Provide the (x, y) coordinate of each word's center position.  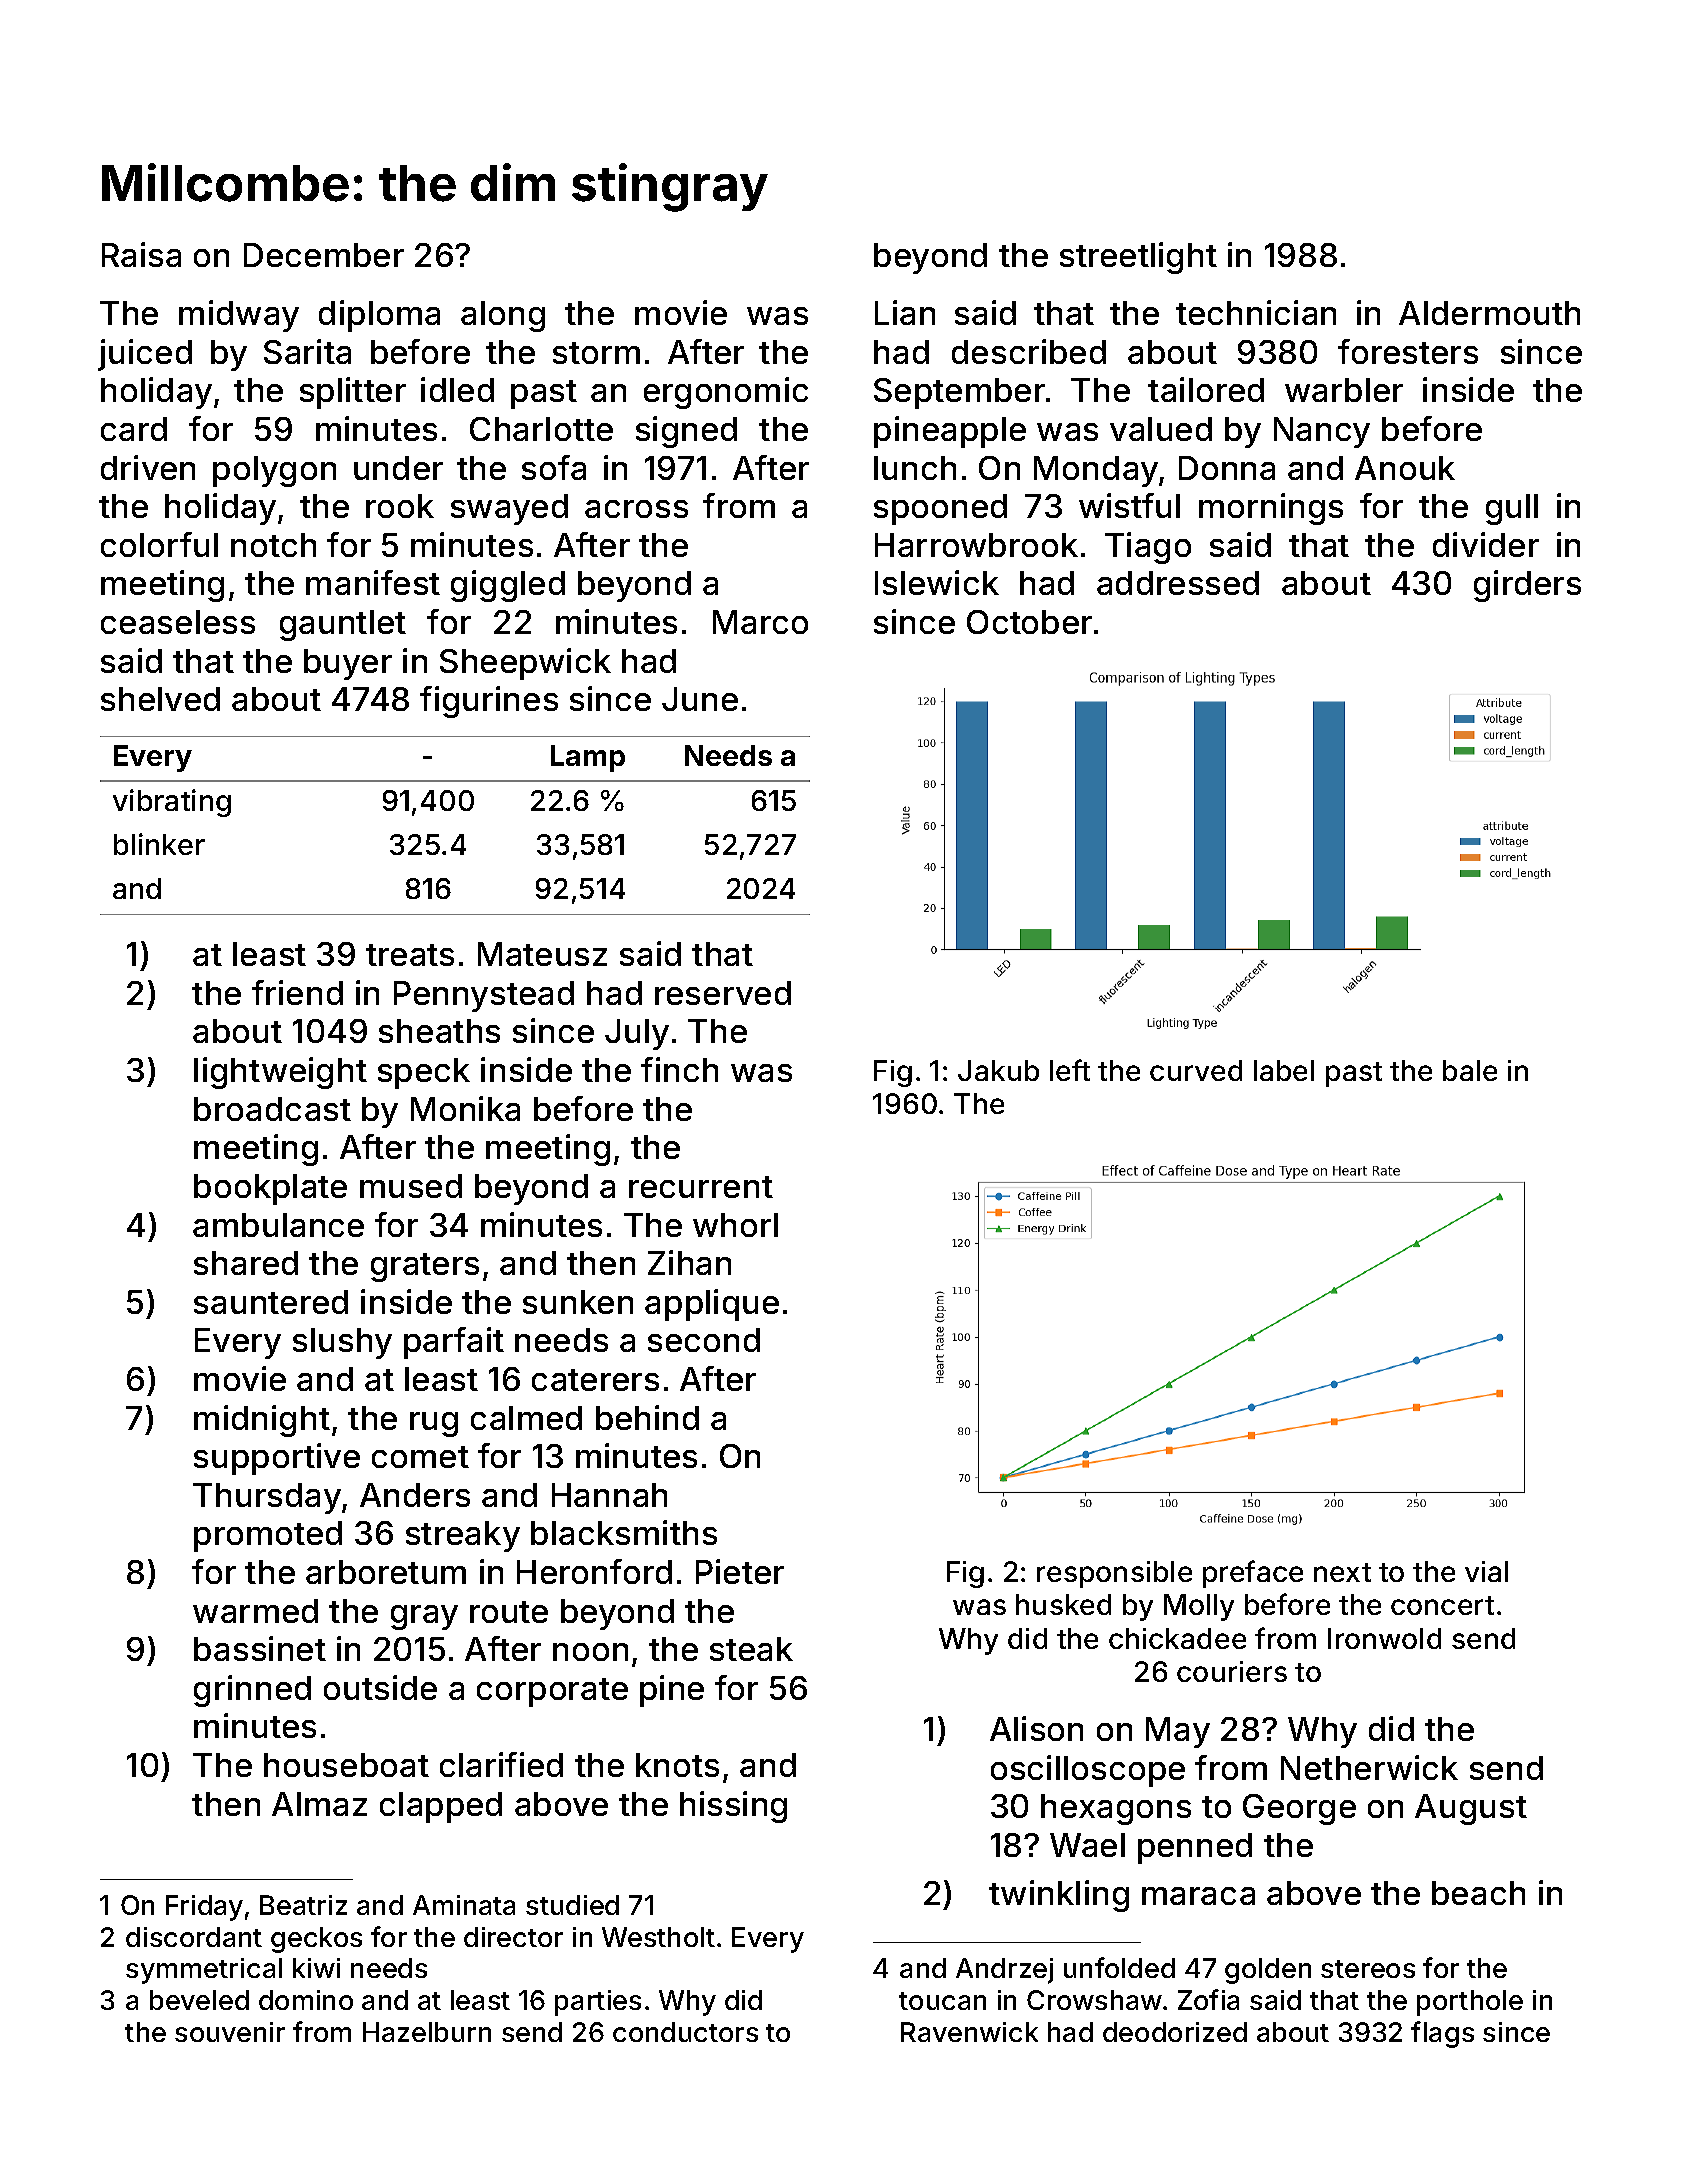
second (704, 1340)
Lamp (588, 758)
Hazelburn (427, 2032)
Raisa (141, 254)
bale (1470, 1070)
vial (1486, 1571)
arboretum (386, 1572)
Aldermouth (1489, 313)
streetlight (1138, 258)
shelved (160, 699)
